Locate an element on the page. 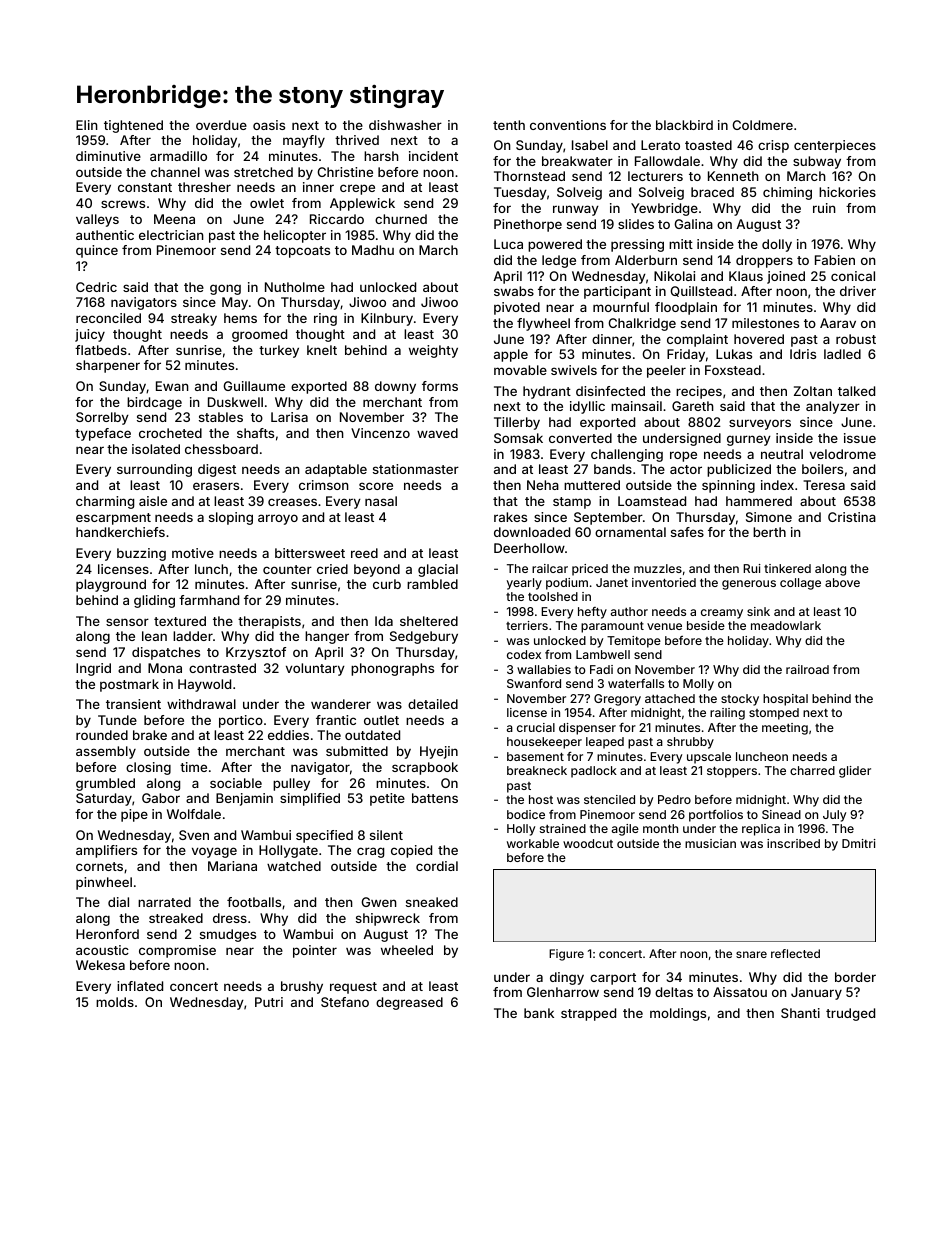 The image size is (952, 1233). trudged is located at coordinates (850, 1014).
